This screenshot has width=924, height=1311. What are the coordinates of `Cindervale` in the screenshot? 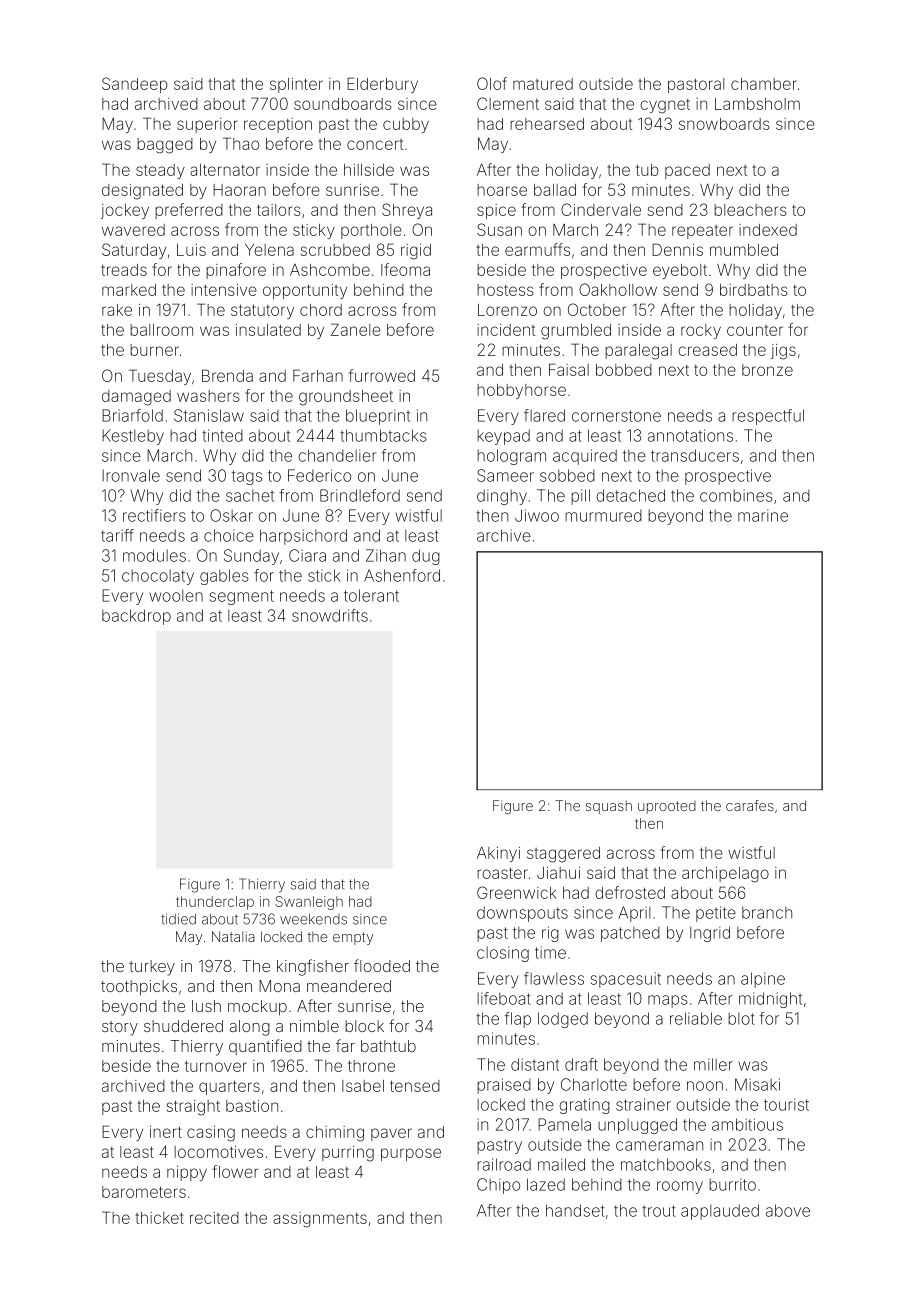 It's located at (601, 209).
